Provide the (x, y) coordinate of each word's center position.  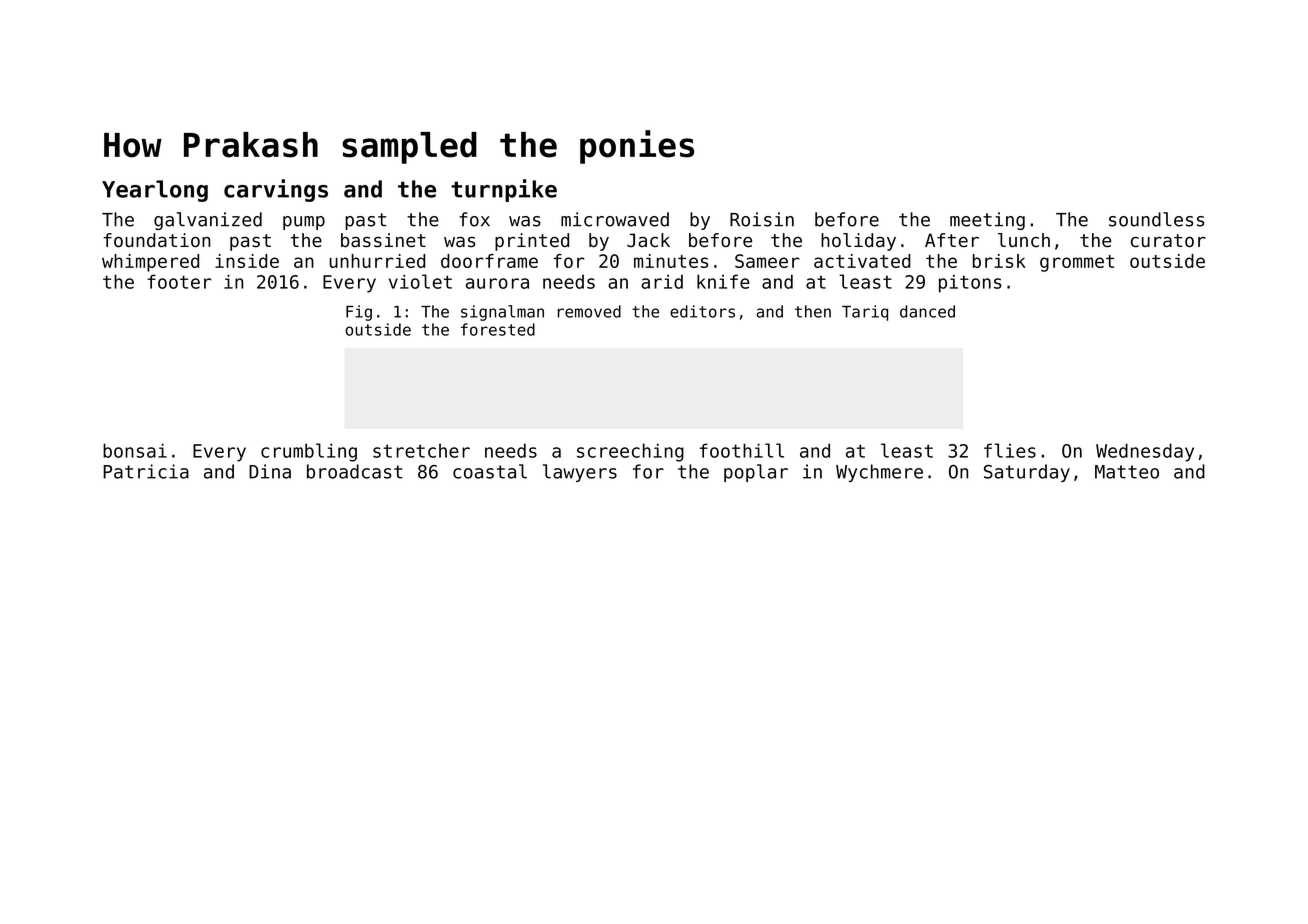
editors (702, 311)
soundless (1156, 219)
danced (927, 311)
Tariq (865, 313)
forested (498, 329)
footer (179, 281)
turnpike (504, 190)
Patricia (146, 471)
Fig (359, 313)
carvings (276, 190)
